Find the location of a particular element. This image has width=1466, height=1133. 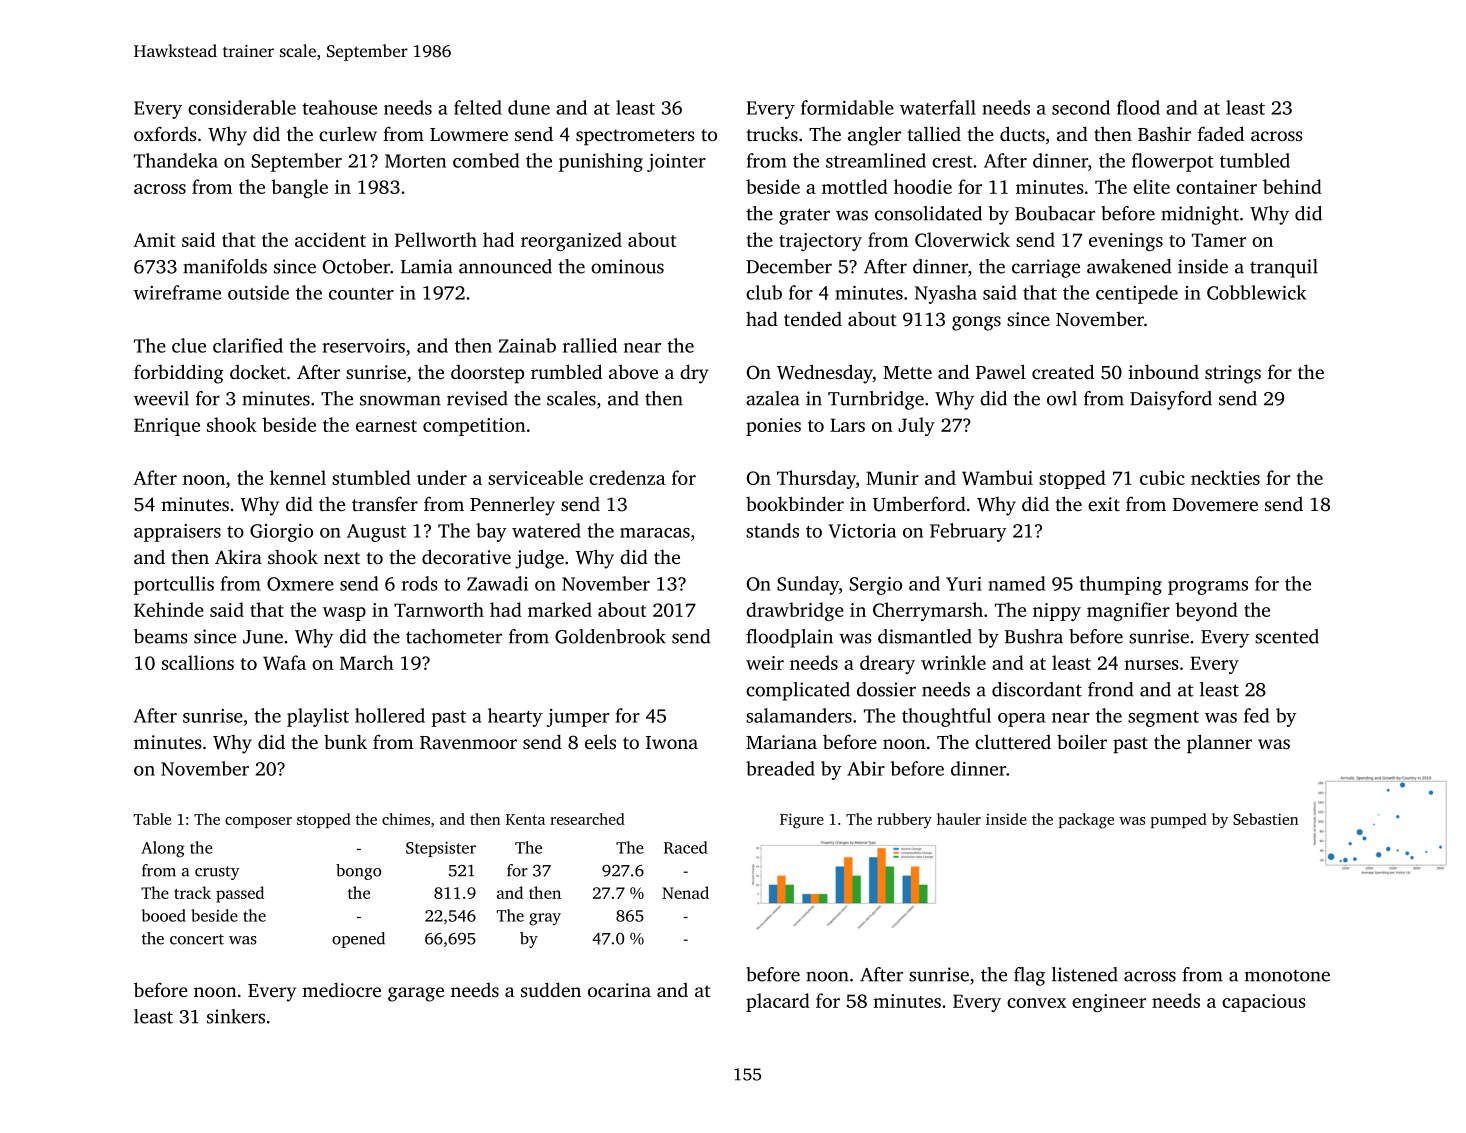

second is located at coordinates (1081, 107).
